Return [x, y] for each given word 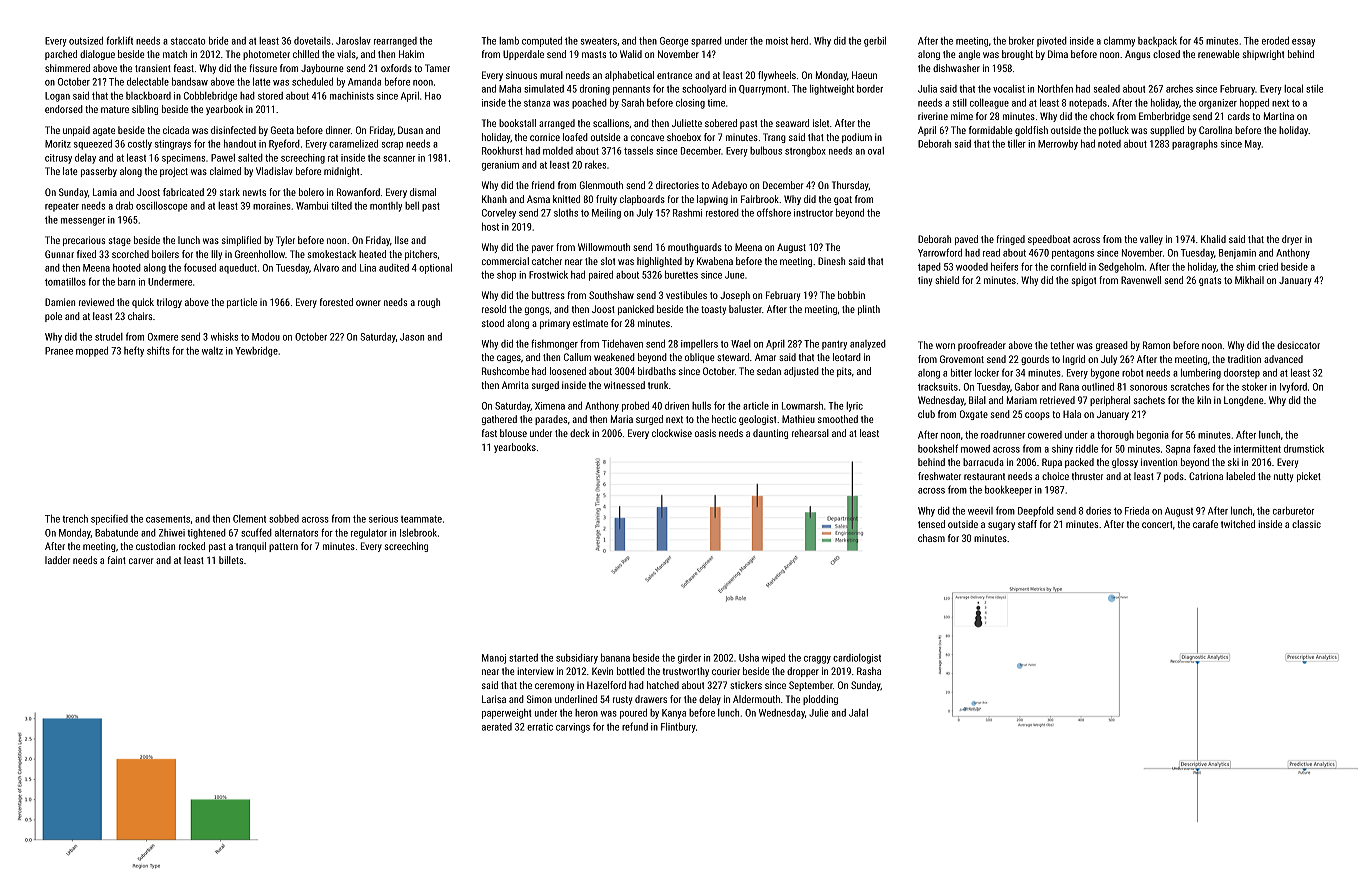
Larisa [494, 699]
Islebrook [418, 533]
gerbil [875, 42]
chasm [931, 538]
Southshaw [611, 295]
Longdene [1244, 401]
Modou [266, 337]
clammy [1119, 42]
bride [219, 41]
